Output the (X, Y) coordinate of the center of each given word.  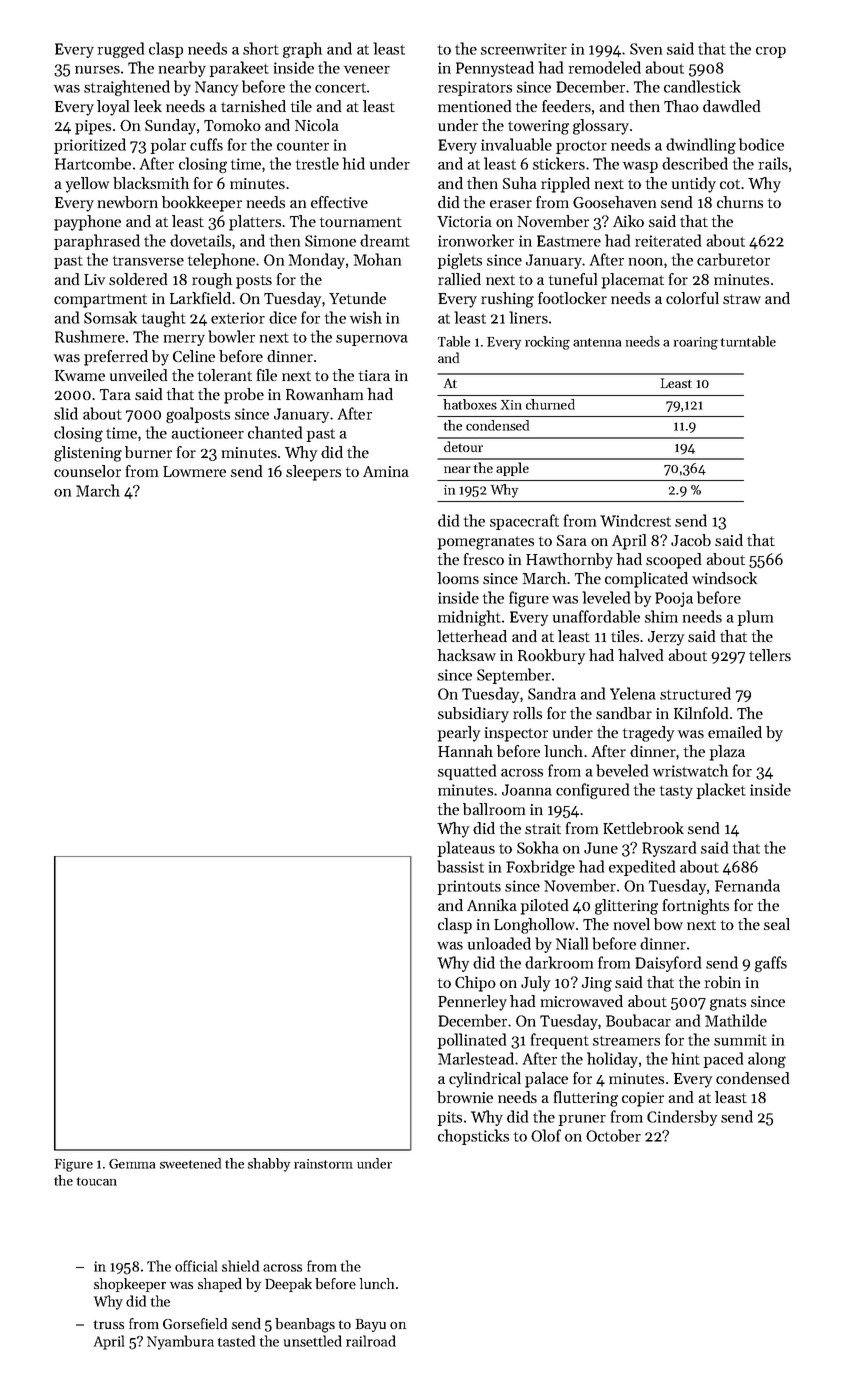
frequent (560, 1041)
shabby (269, 1165)
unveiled (138, 375)
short (261, 48)
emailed (735, 732)
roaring (696, 343)
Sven (646, 49)
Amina (386, 471)
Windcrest (635, 520)
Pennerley (472, 1003)
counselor (87, 471)
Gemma (132, 1164)
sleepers (313, 473)
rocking (547, 343)
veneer (367, 70)
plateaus (466, 849)
